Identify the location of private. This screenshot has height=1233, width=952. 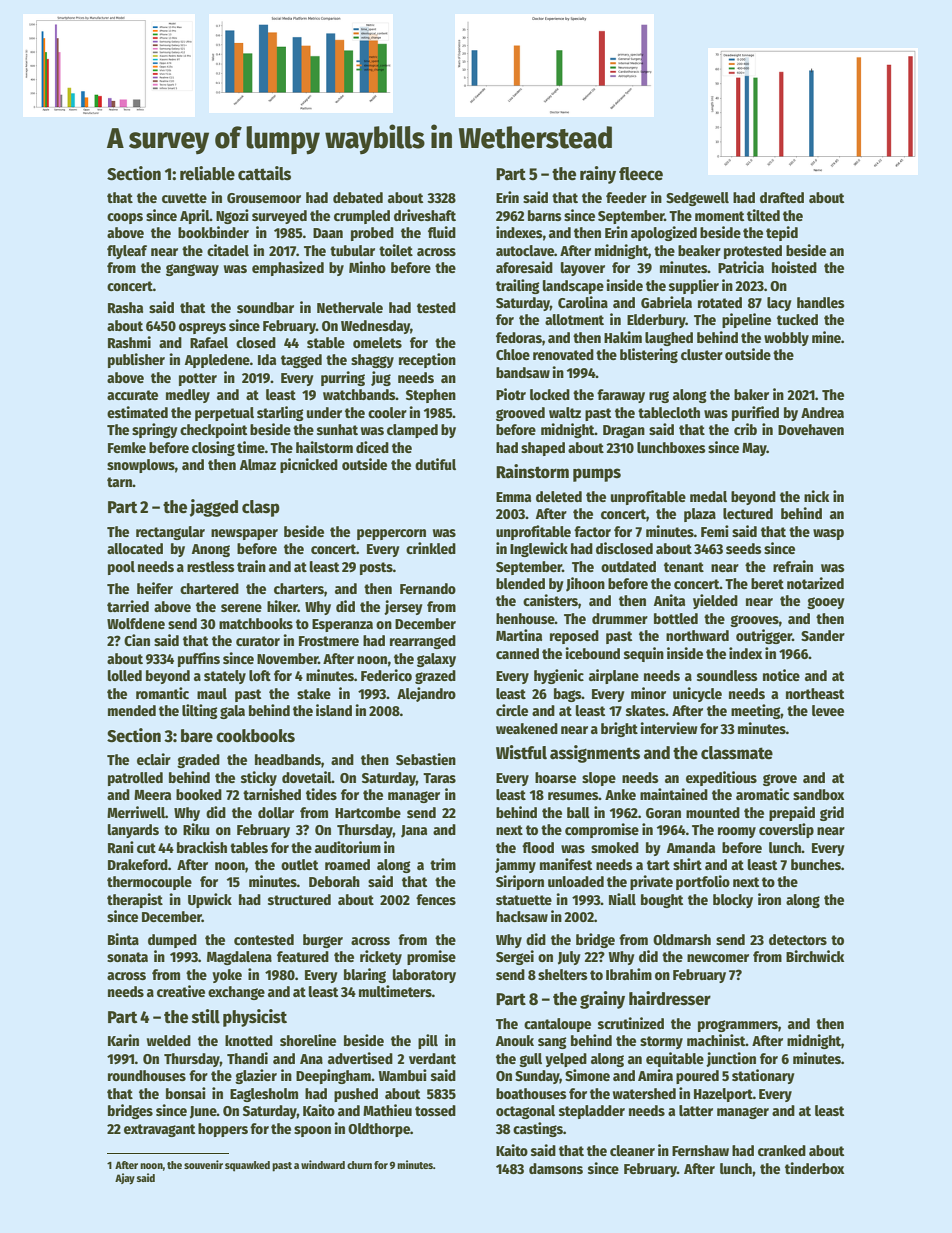
(651, 882).
